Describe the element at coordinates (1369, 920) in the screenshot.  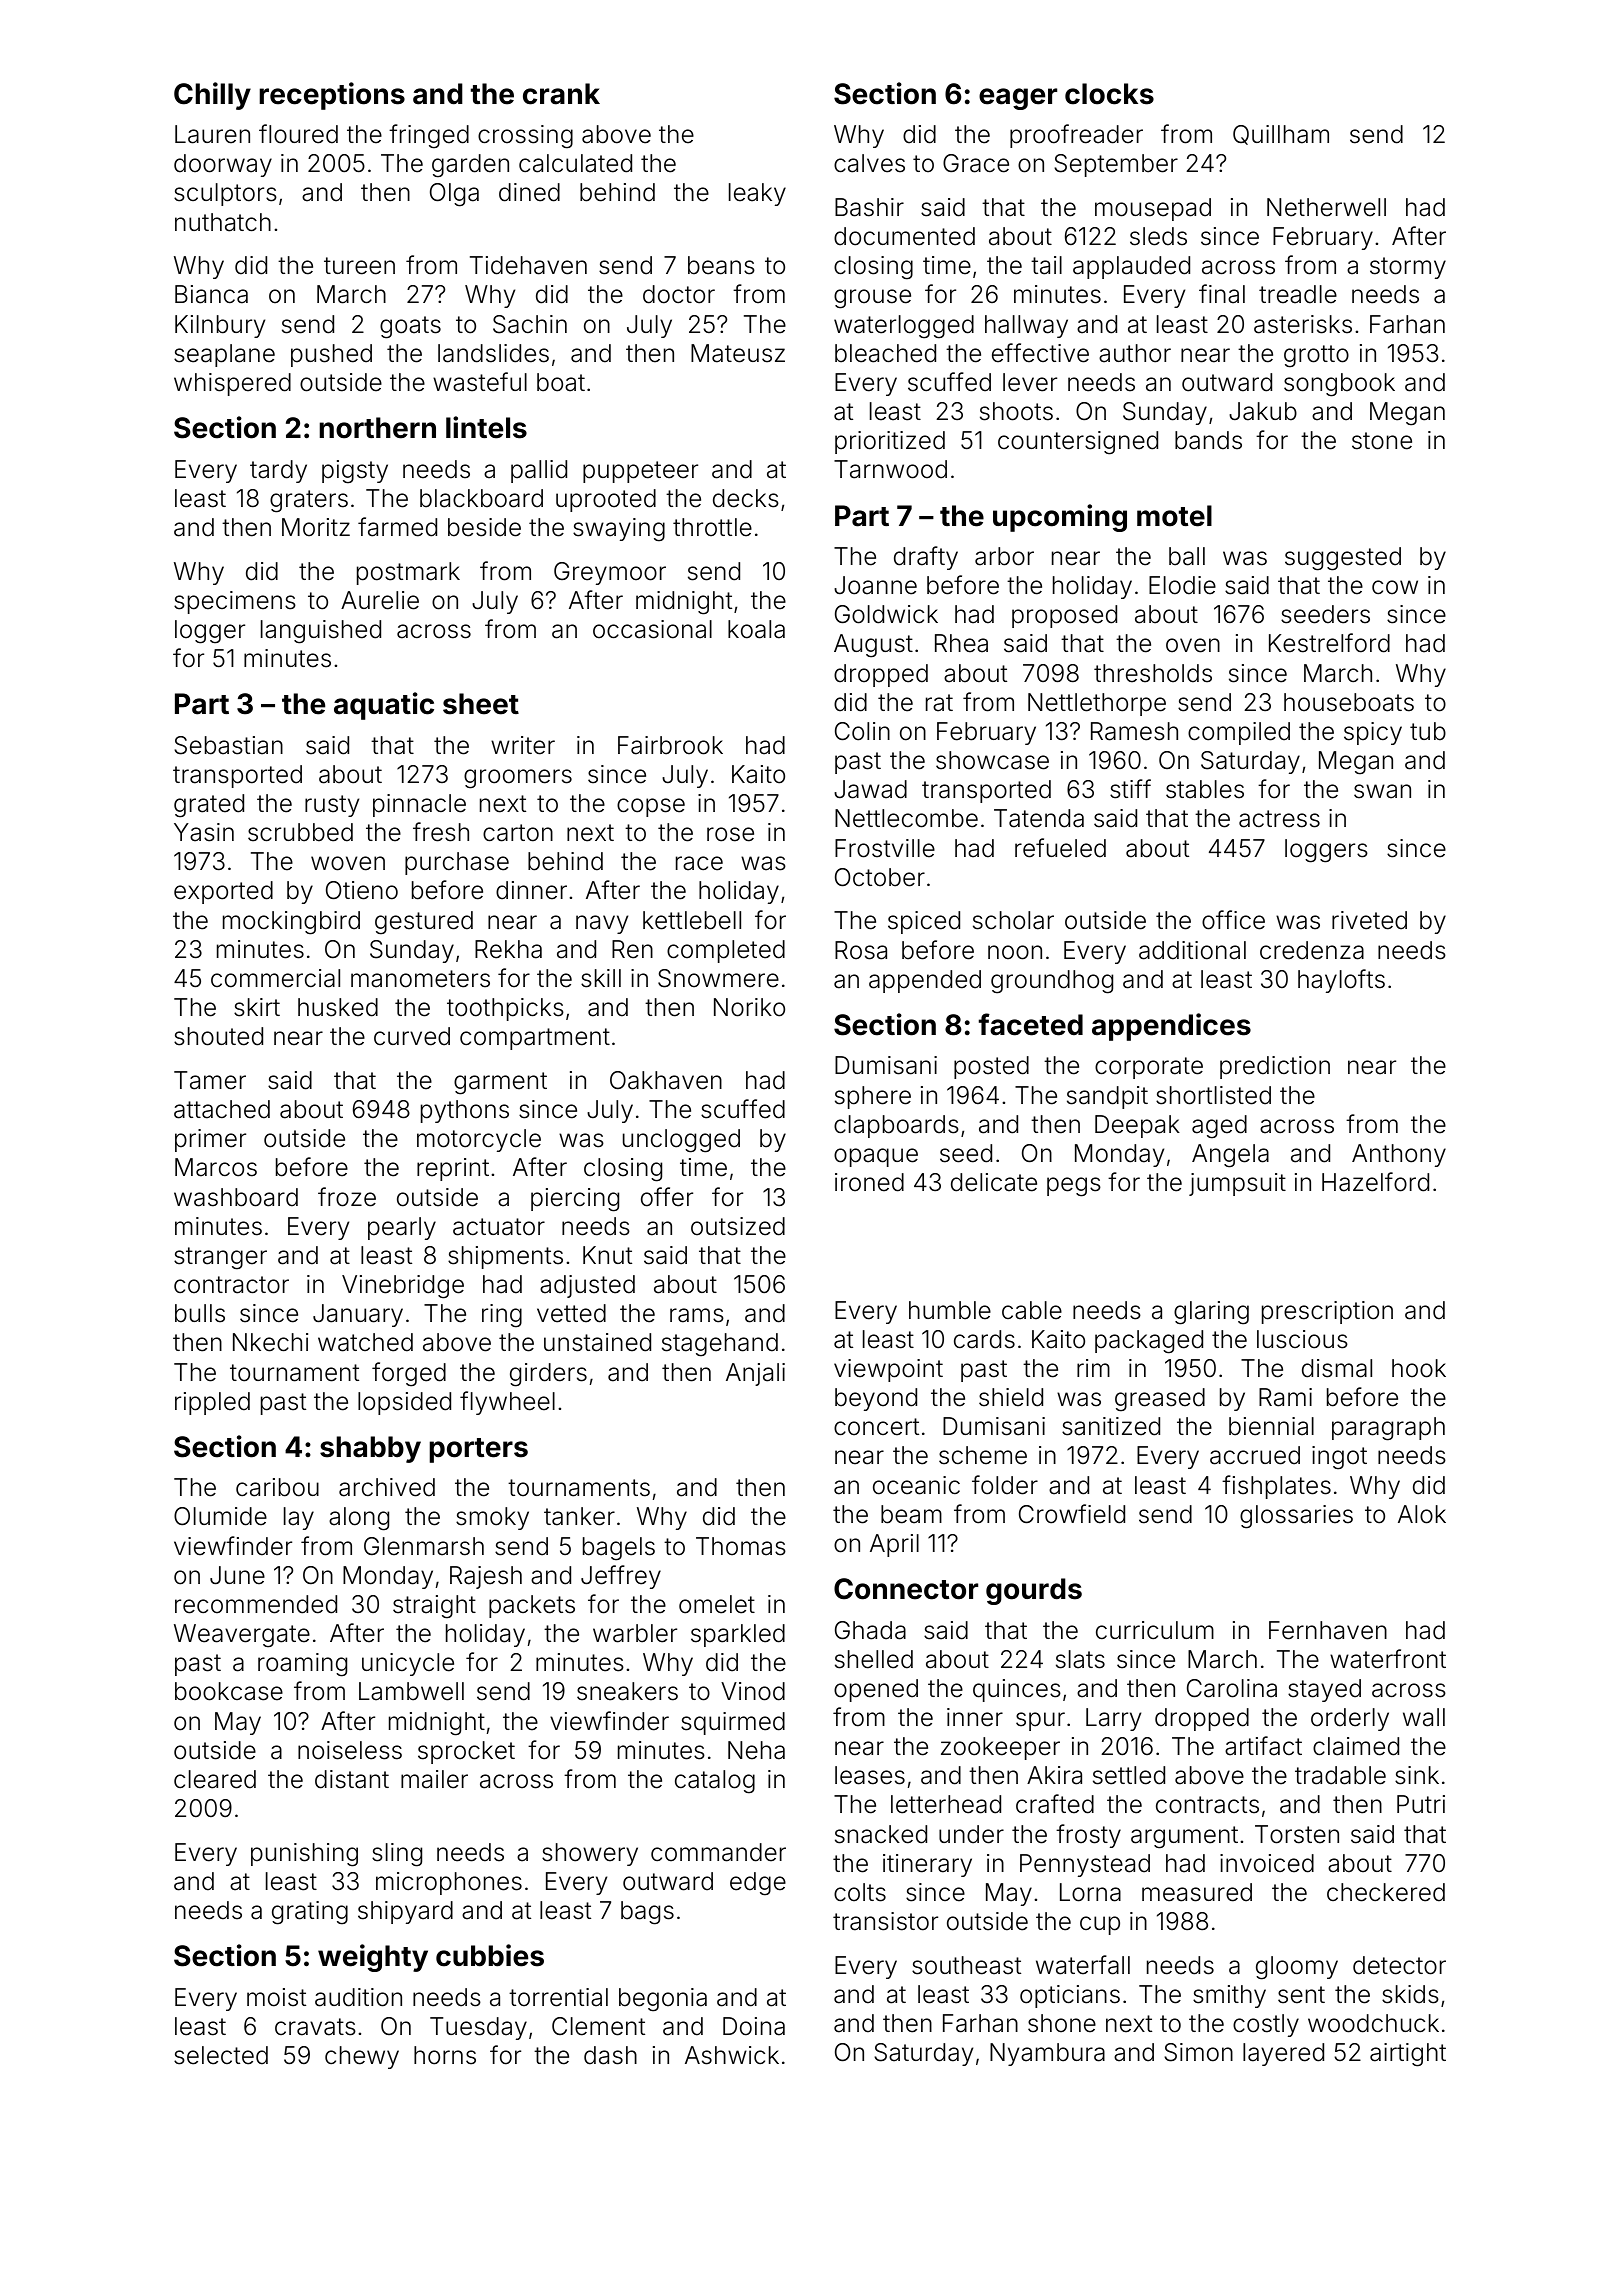
I see `riveted` at that location.
